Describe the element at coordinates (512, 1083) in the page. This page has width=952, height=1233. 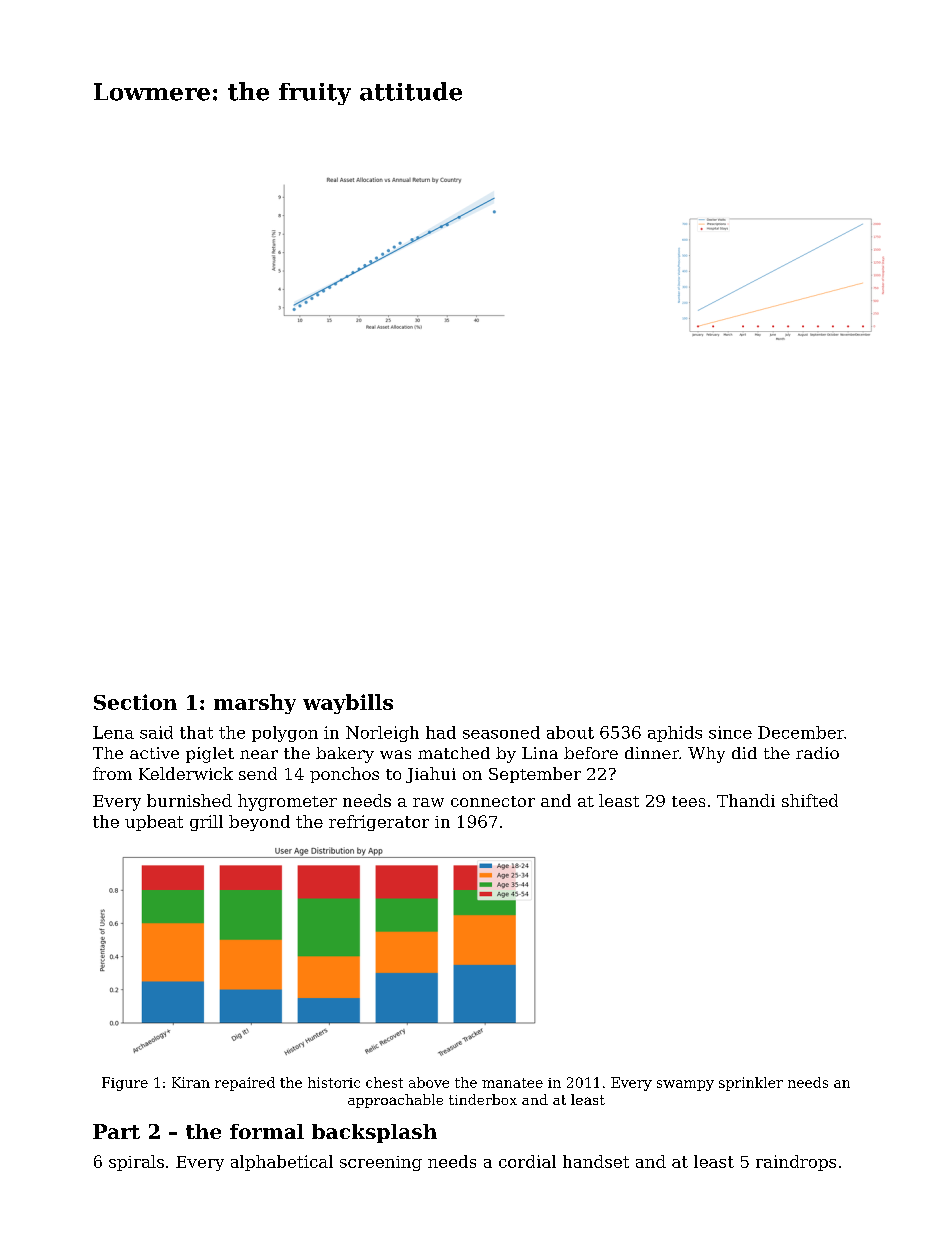
I see `manatee` at that location.
